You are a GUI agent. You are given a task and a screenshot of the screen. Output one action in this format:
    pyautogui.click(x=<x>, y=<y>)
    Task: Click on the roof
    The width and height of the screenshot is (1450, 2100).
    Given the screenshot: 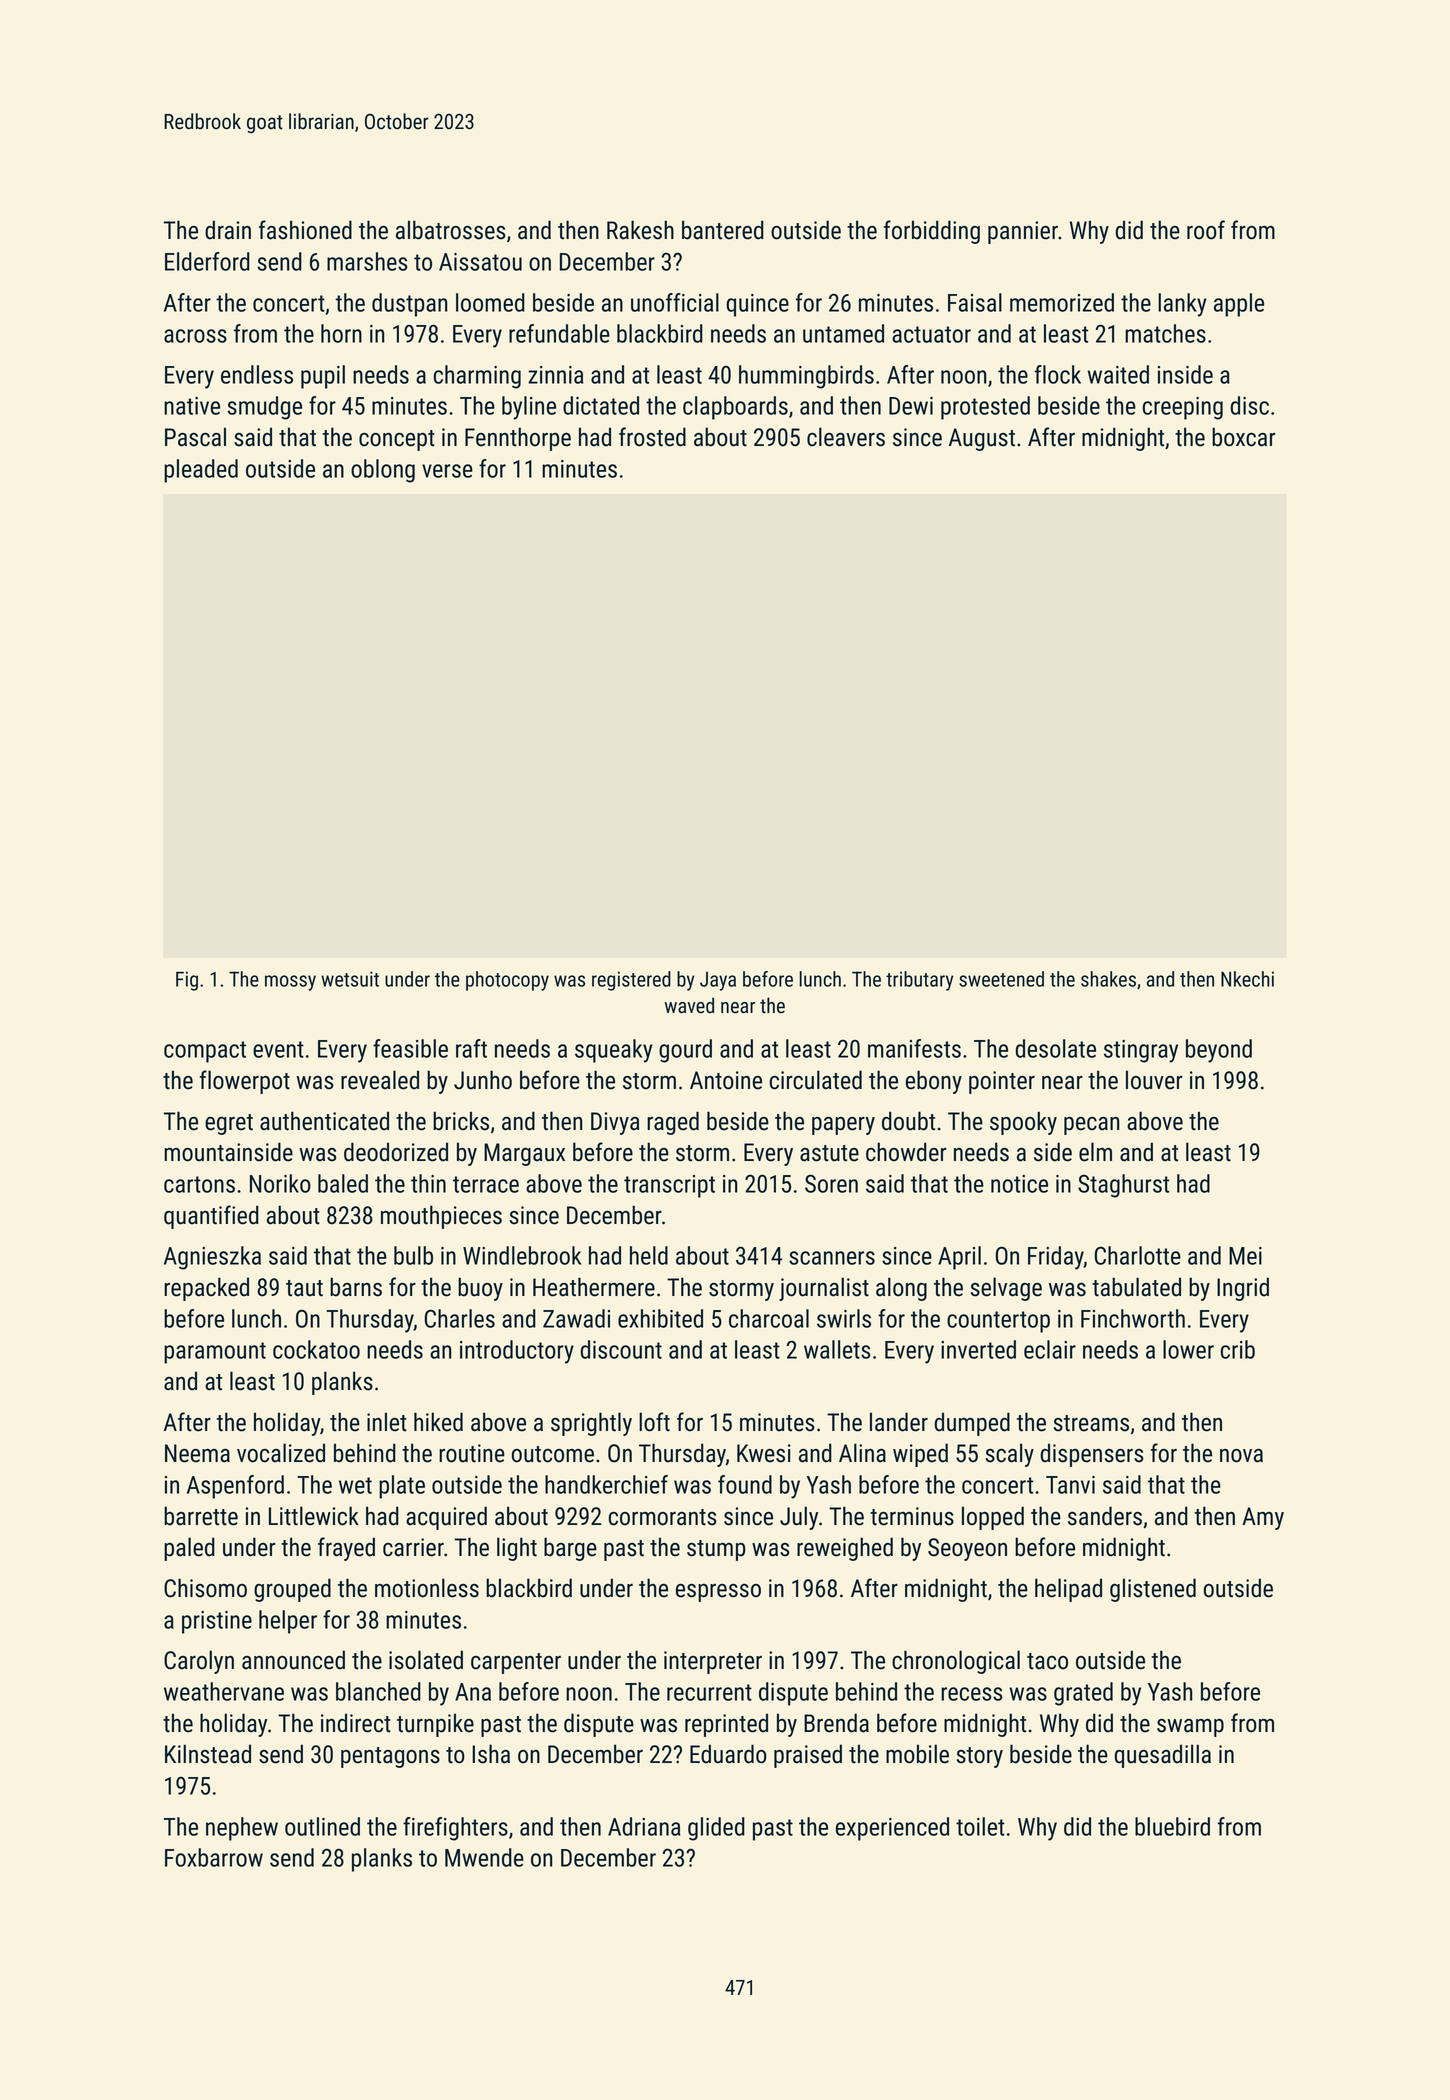 What is the action you would take?
    pyautogui.click(x=1206, y=230)
